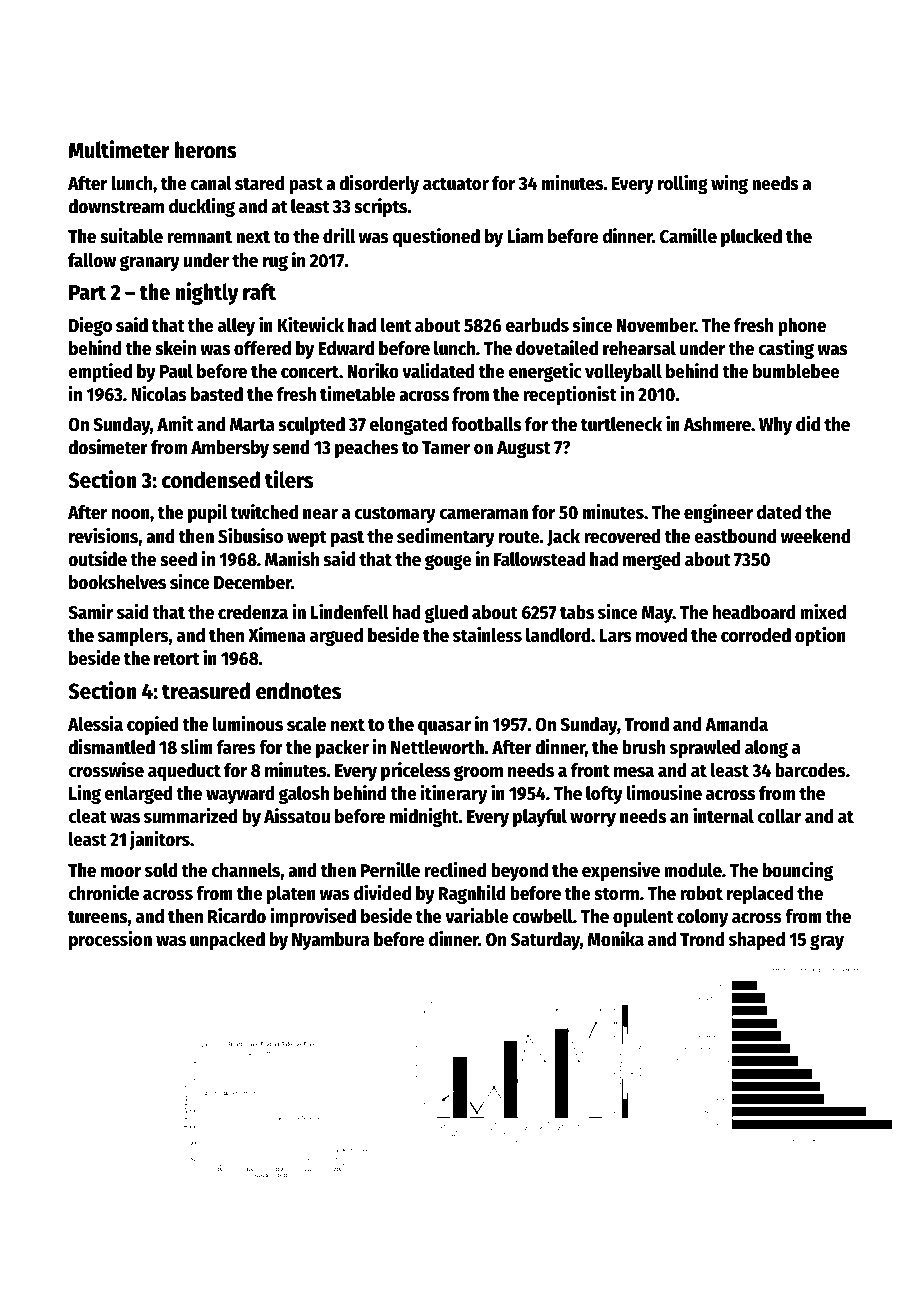 The image size is (924, 1314). I want to click on endnotes, so click(298, 691).
